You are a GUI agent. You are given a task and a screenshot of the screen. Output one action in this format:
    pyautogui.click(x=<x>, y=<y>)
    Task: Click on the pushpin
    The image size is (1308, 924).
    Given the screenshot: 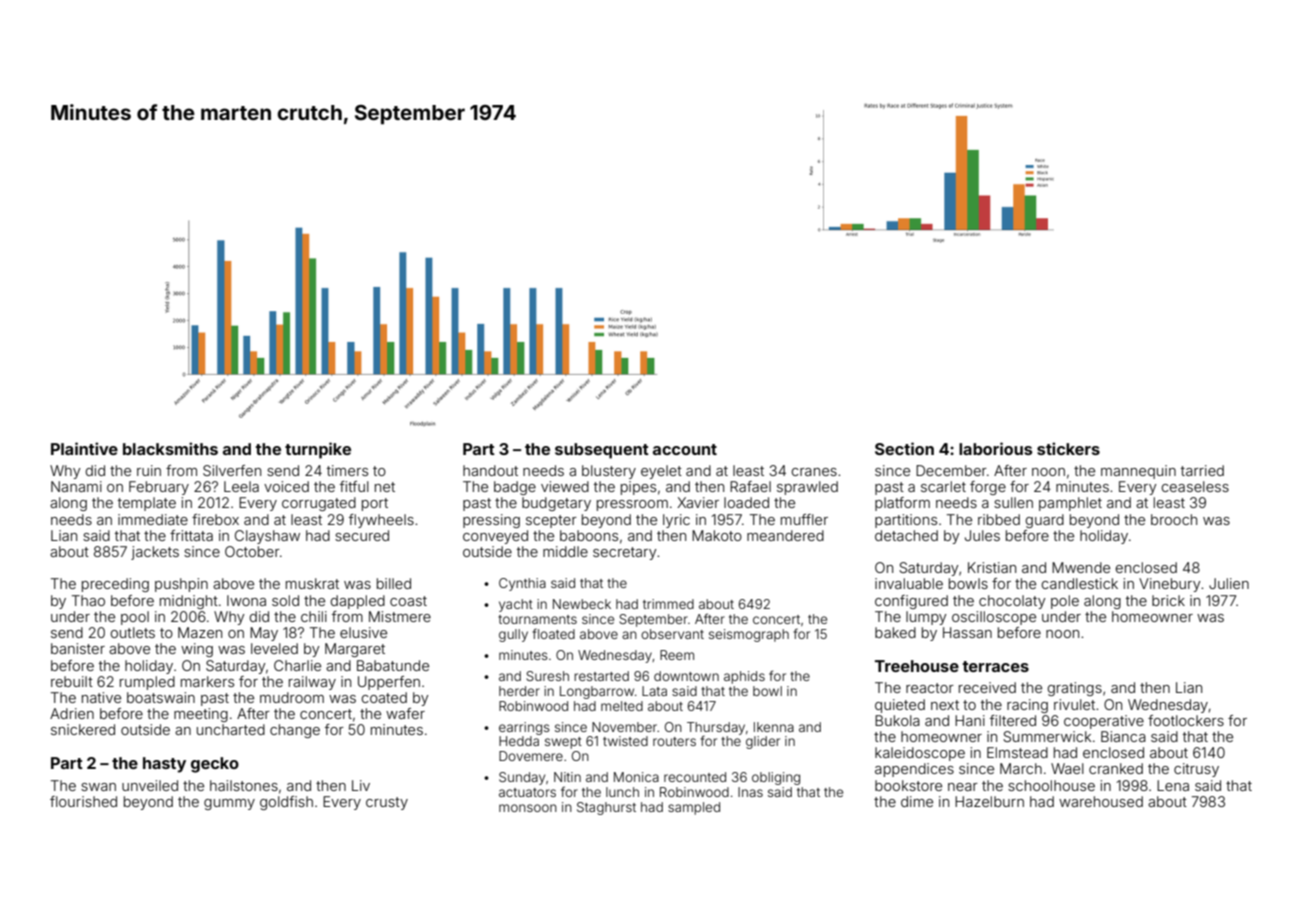 What is the action you would take?
    pyautogui.click(x=181, y=585)
